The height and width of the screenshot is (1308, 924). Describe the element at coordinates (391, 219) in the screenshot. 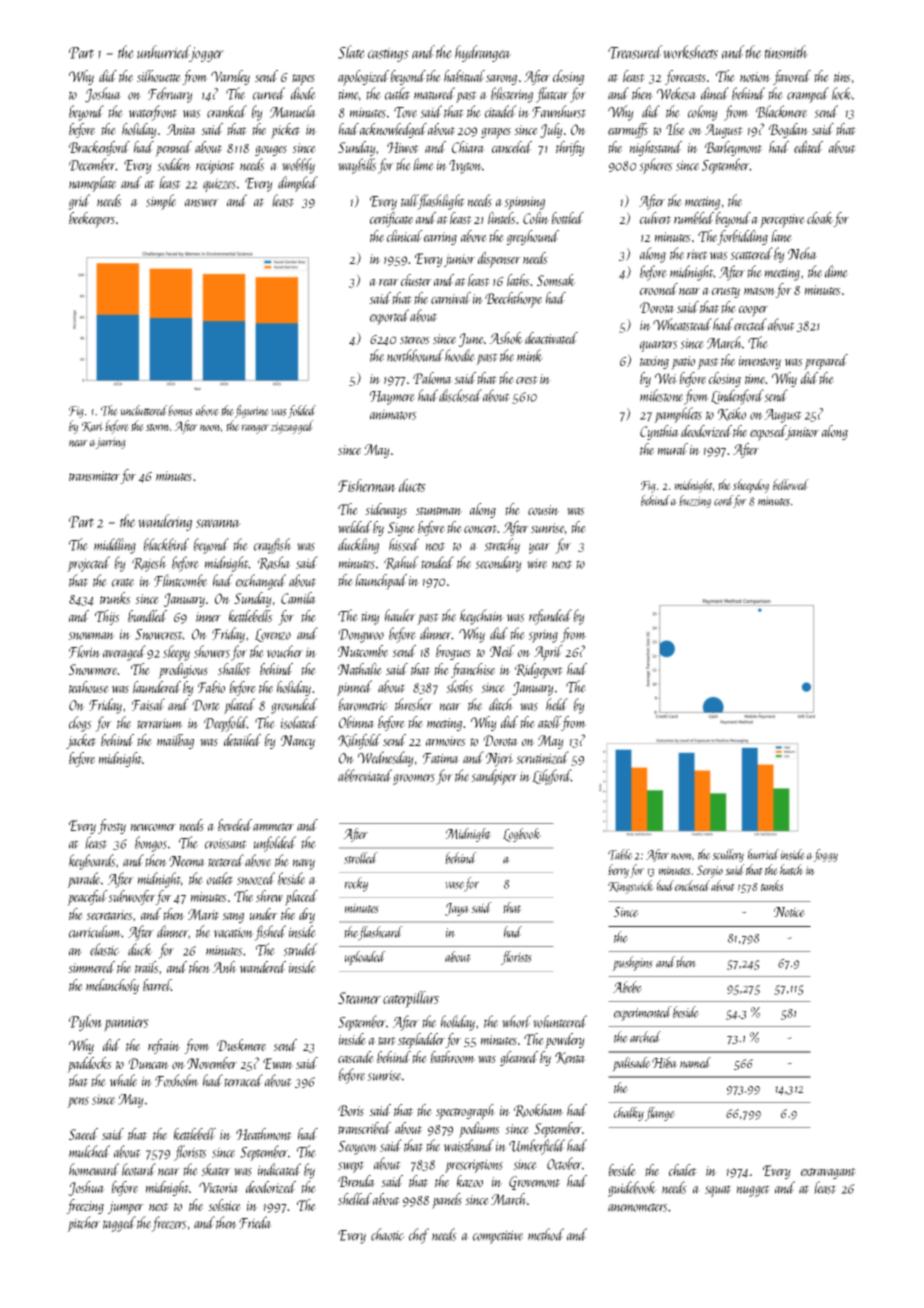

I see `certificate` at that location.
